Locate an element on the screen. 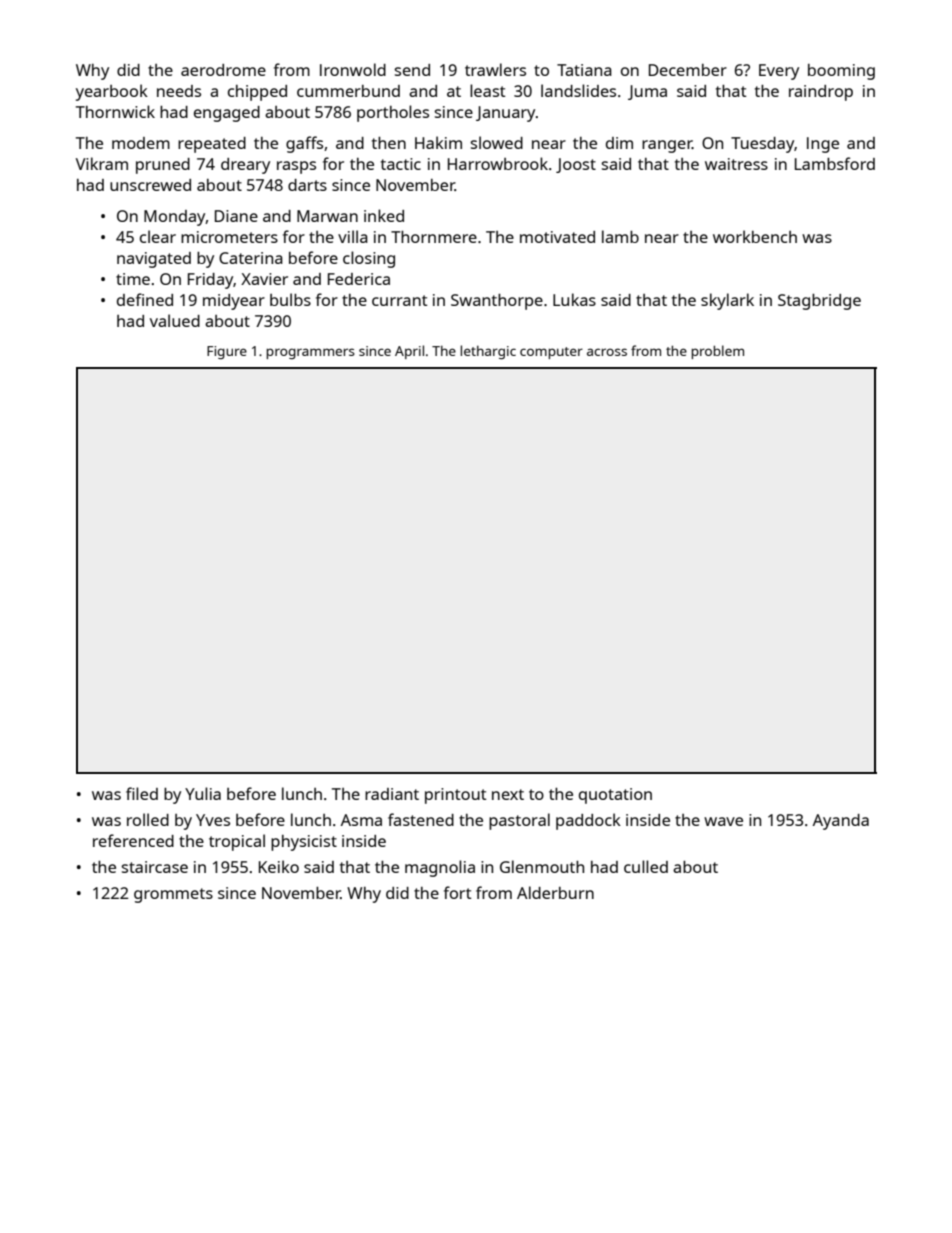 Image resolution: width=952 pixels, height=1233 pixels. computer is located at coordinates (551, 353).
